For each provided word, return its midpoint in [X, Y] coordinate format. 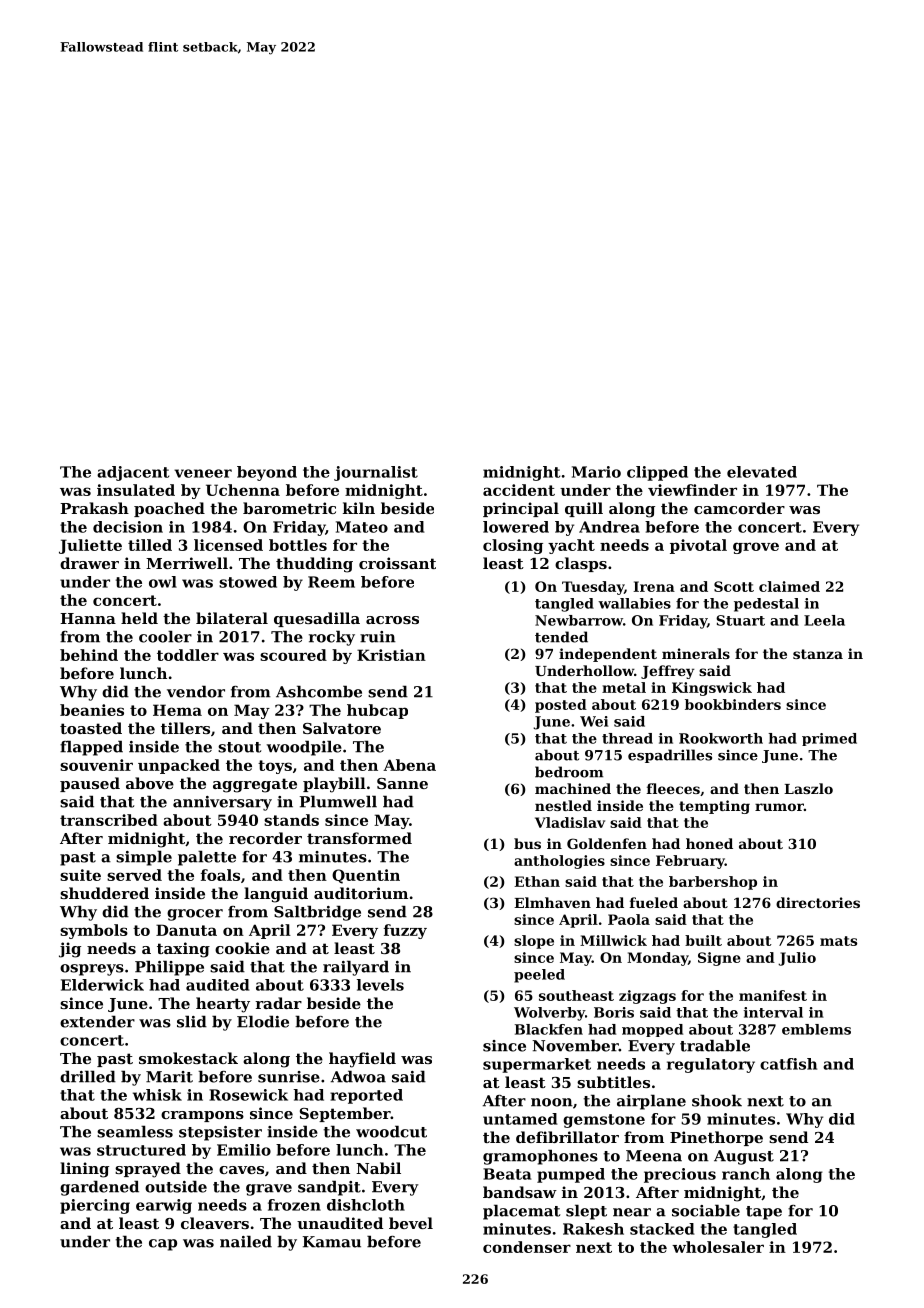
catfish [788, 1064]
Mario [596, 472]
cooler [165, 636]
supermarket [537, 1065]
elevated [762, 472]
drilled [88, 1076]
